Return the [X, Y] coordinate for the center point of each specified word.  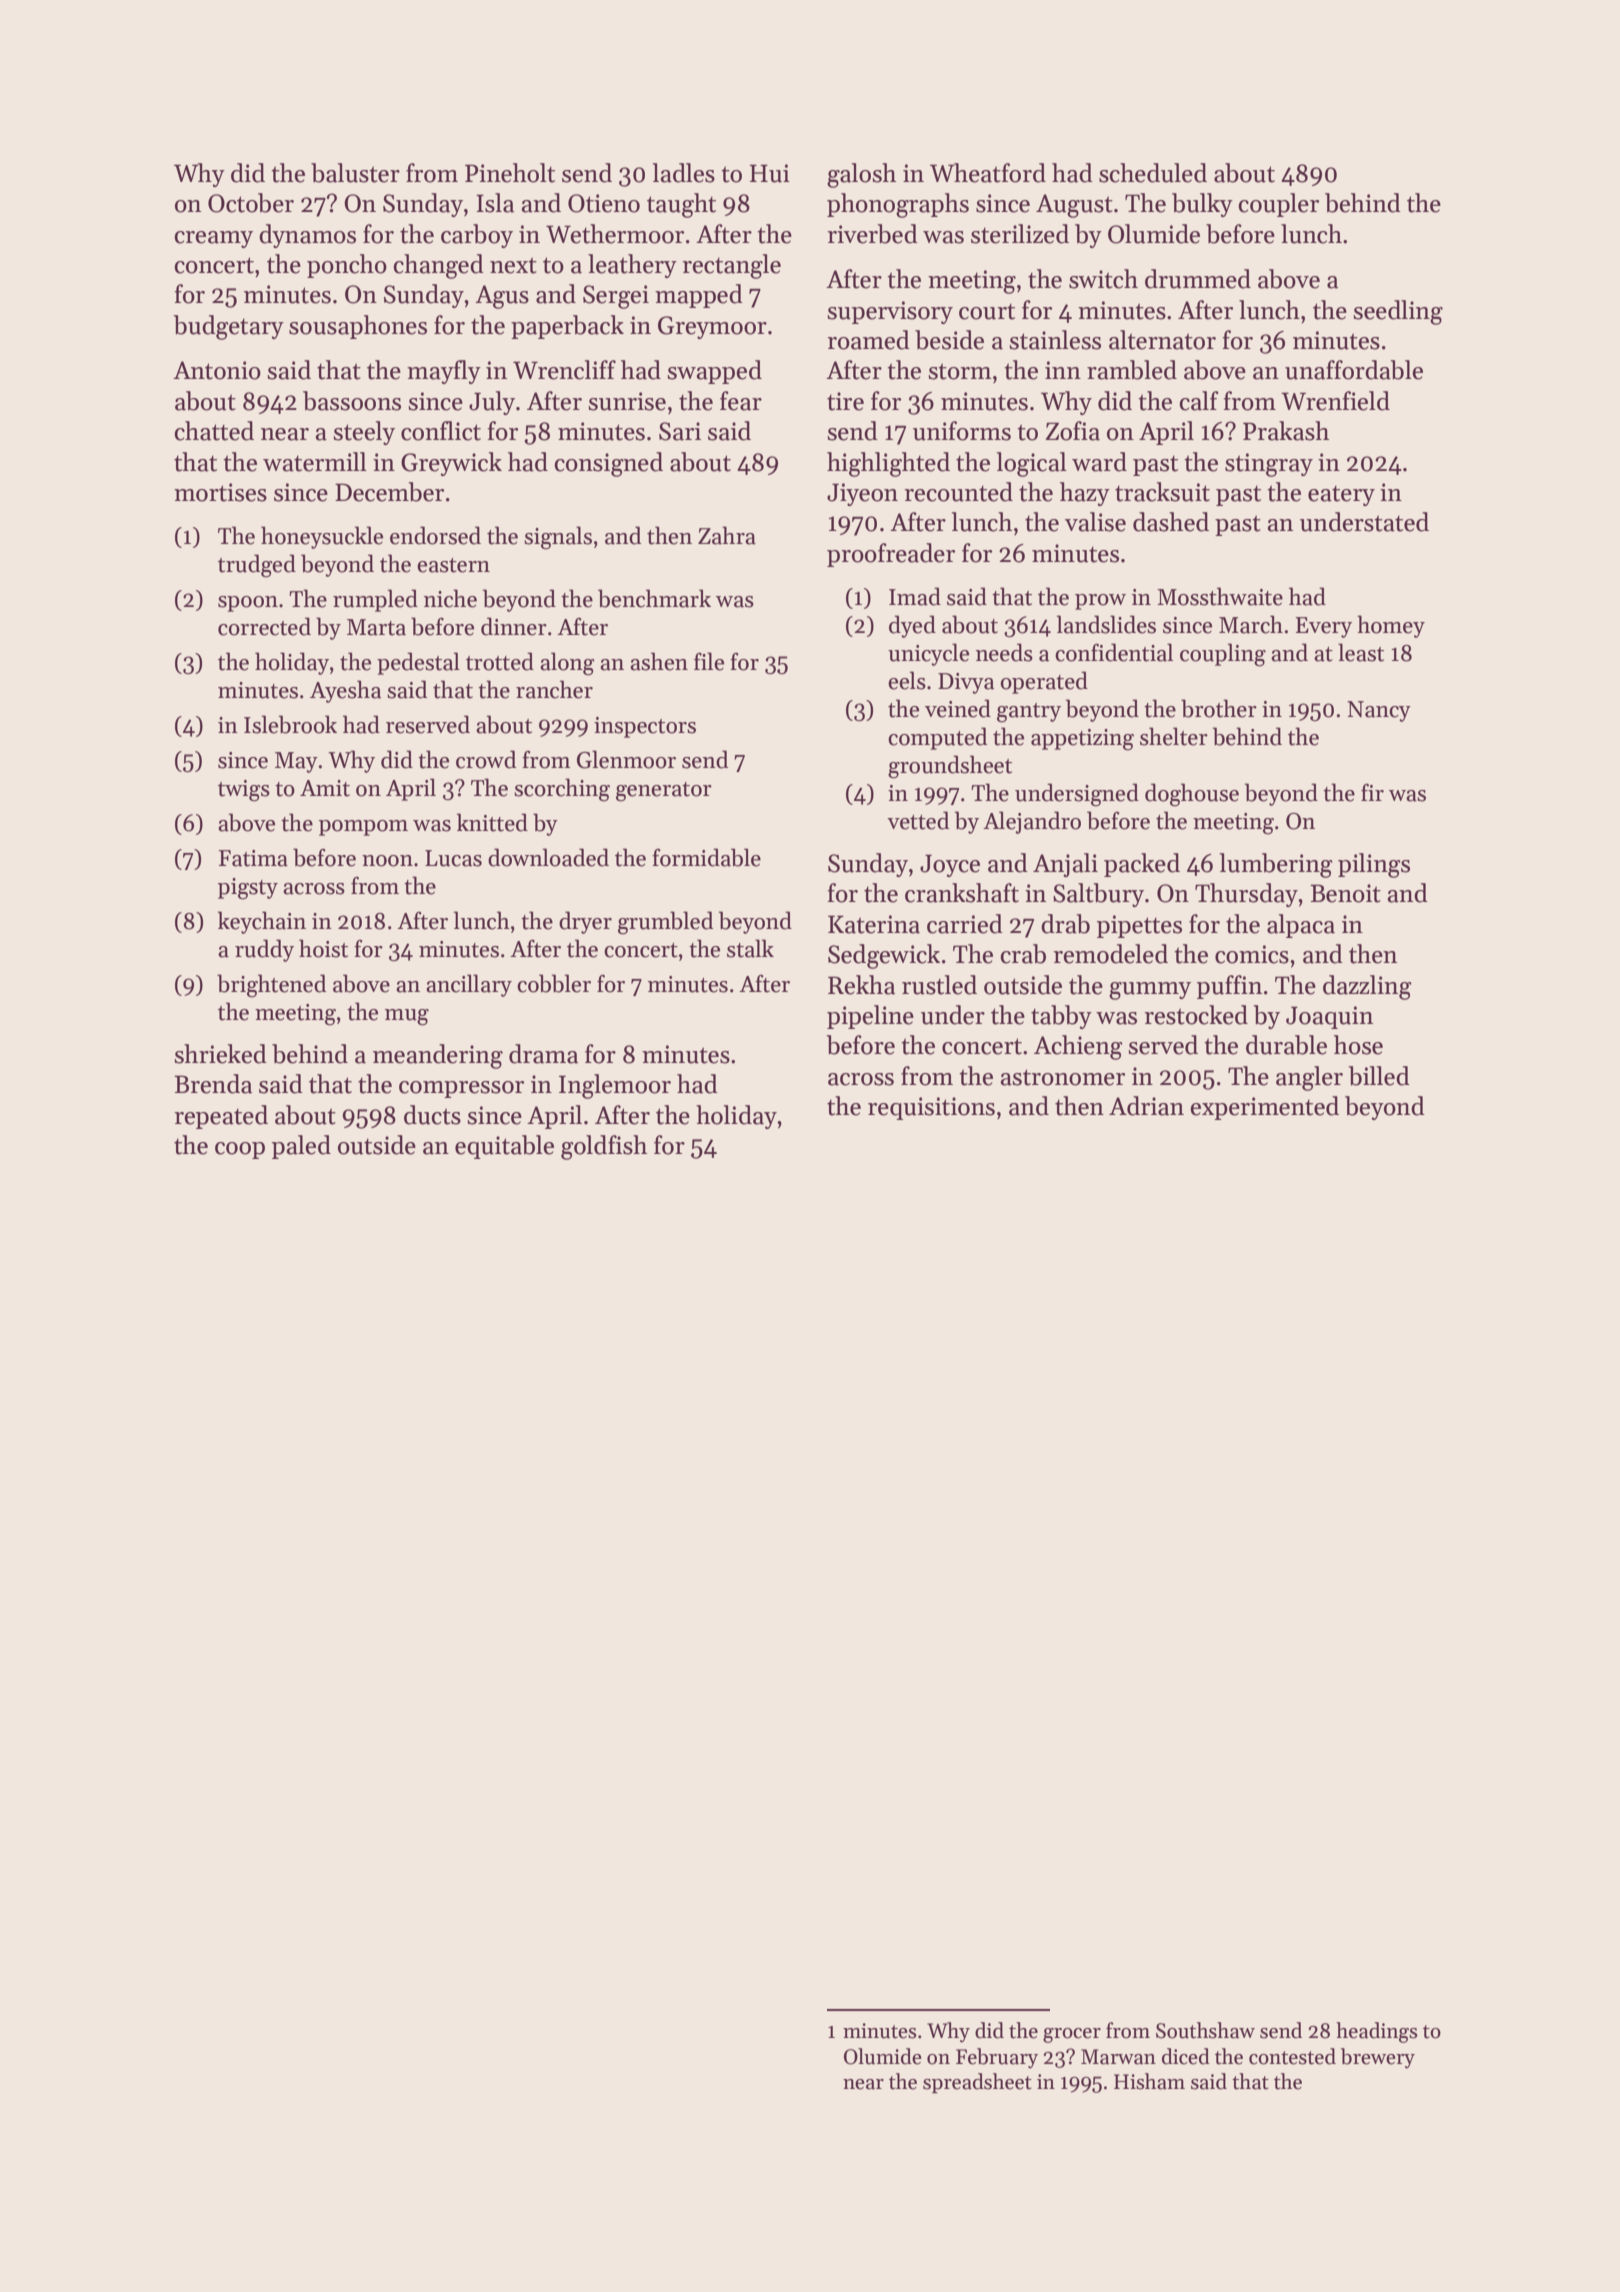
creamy [214, 239]
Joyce [950, 865]
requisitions [931, 1108]
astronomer [1063, 1077]
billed [1379, 1076]
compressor [461, 1089]
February [997, 2058]
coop [240, 1150]
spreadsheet [977, 2083]
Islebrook [290, 724]
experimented [1264, 1108]
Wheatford [988, 173]
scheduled [1153, 173]
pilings [1374, 865]
